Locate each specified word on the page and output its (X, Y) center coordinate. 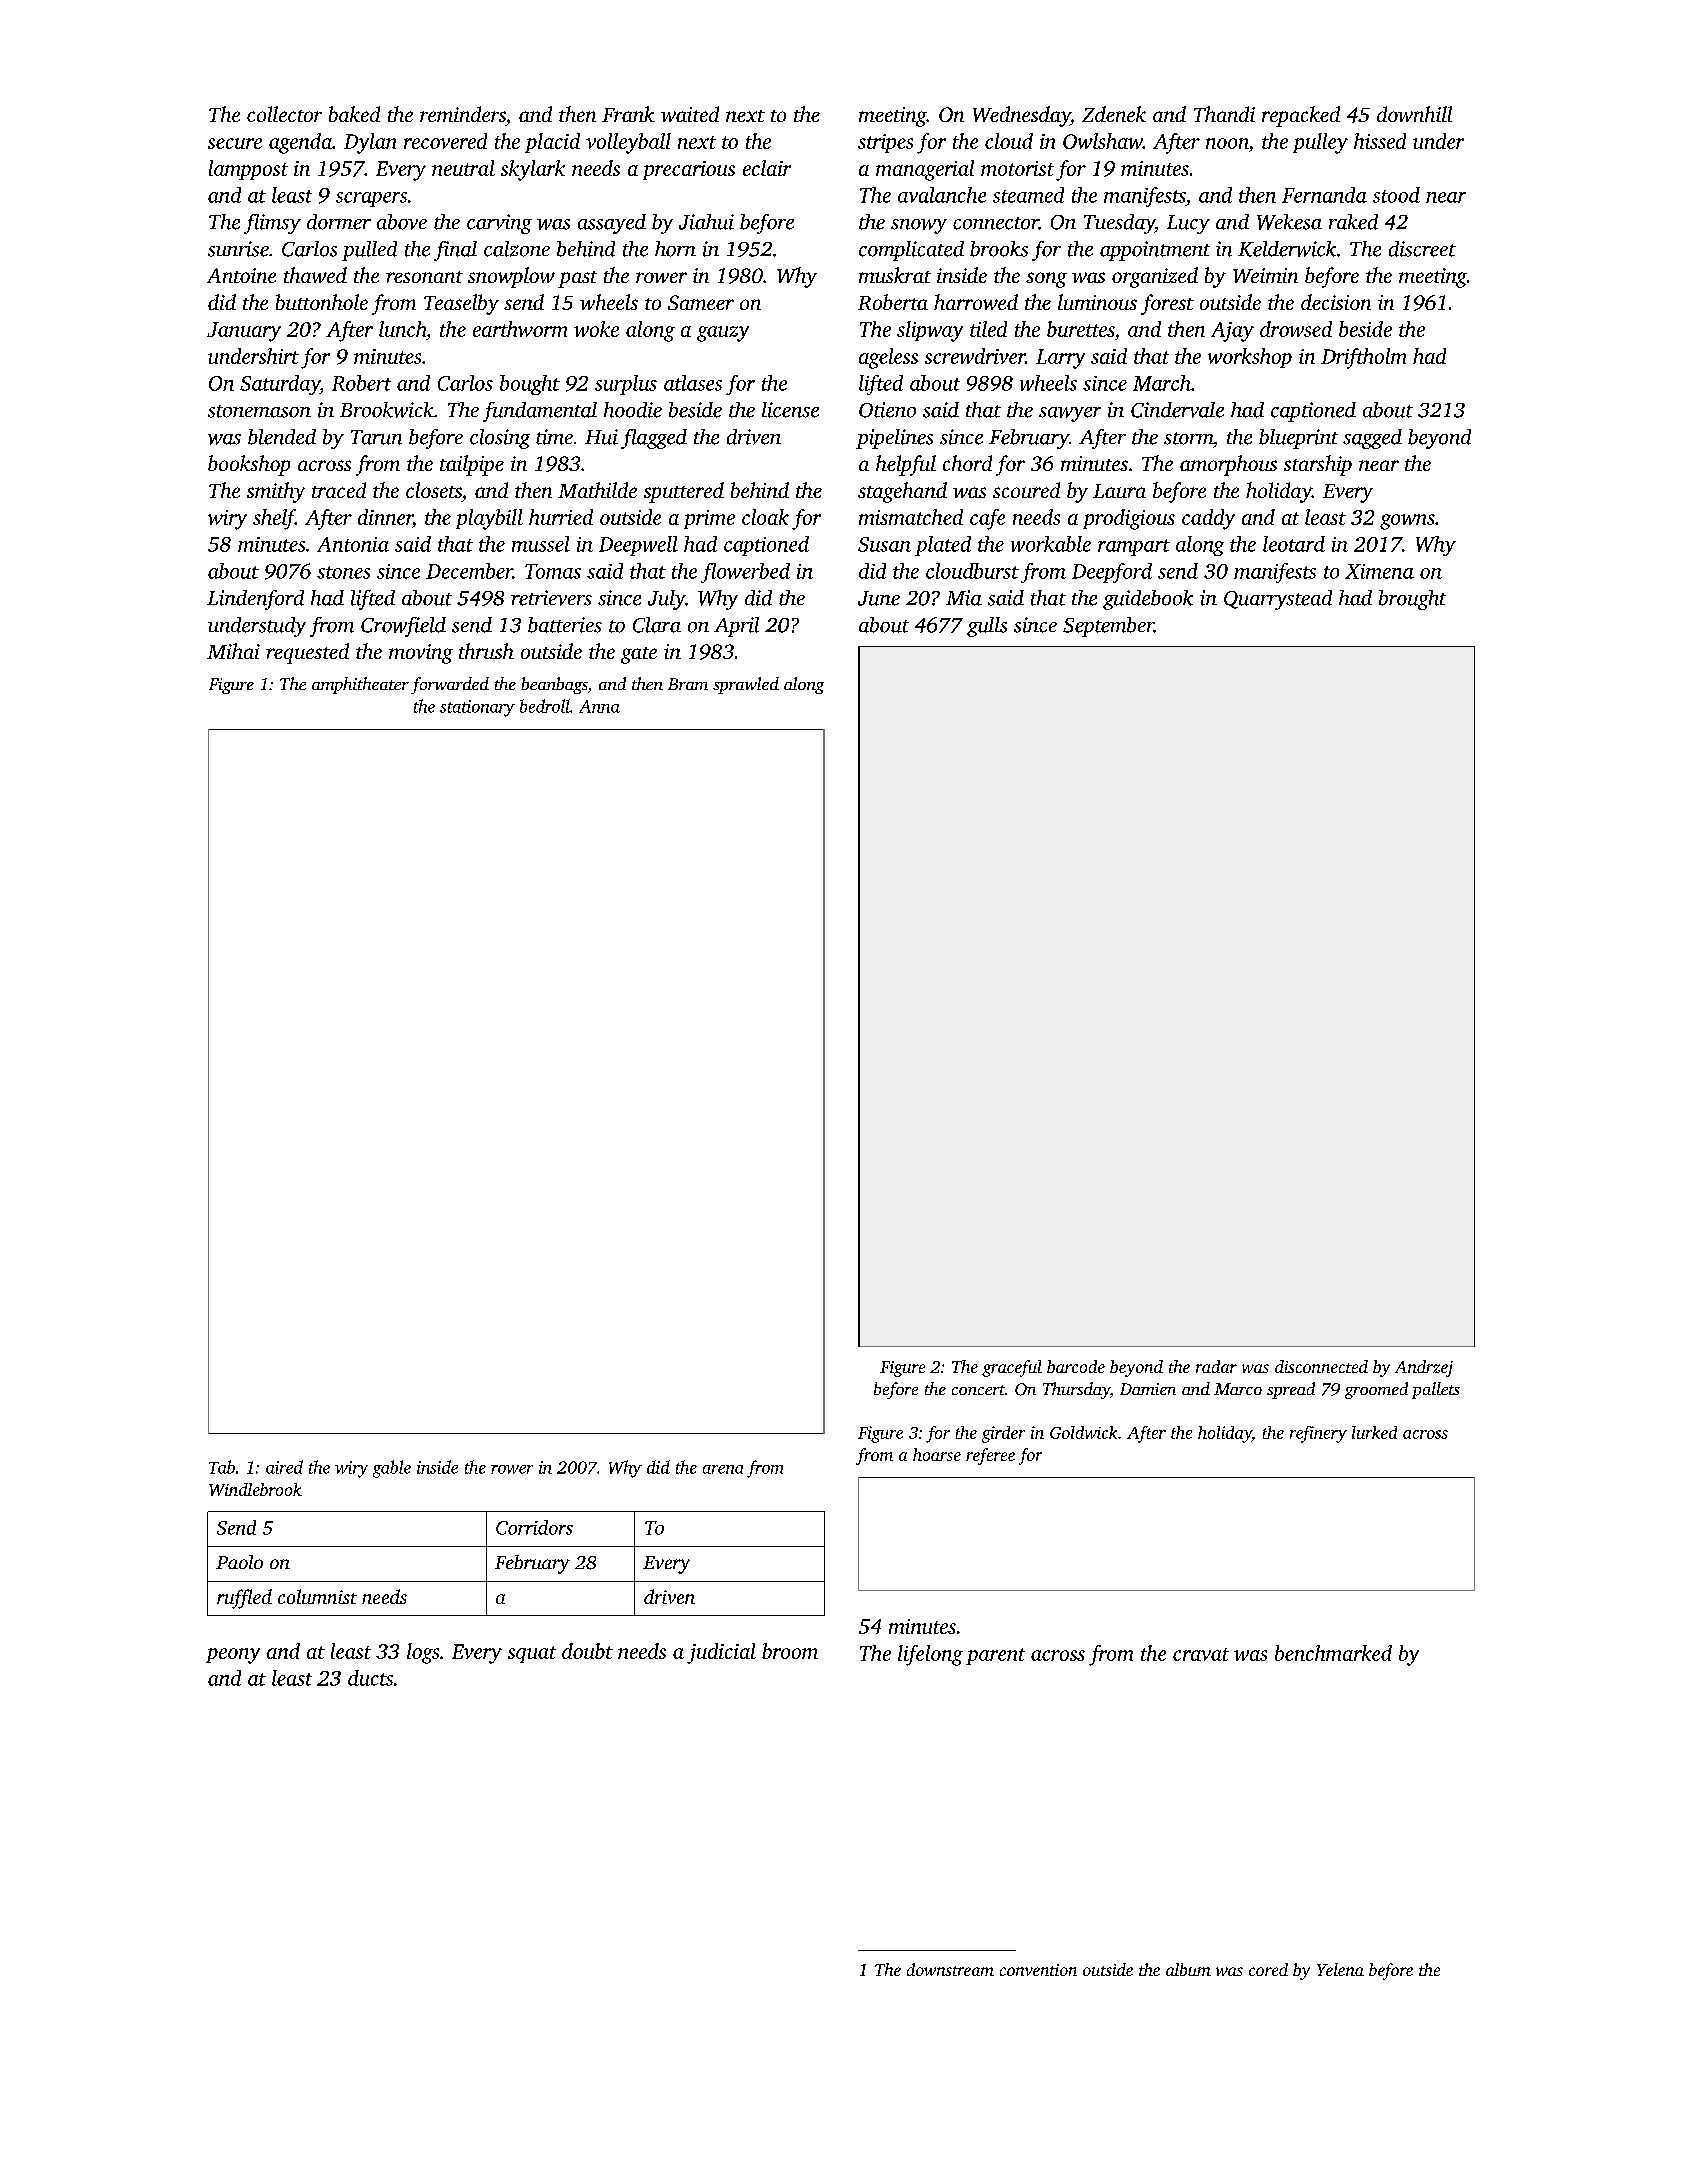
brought (1412, 600)
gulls (987, 627)
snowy (919, 226)
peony (233, 1656)
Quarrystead (1278, 600)
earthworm (520, 329)
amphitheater (360, 685)
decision (1336, 302)
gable (392, 1469)
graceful (1012, 1368)
